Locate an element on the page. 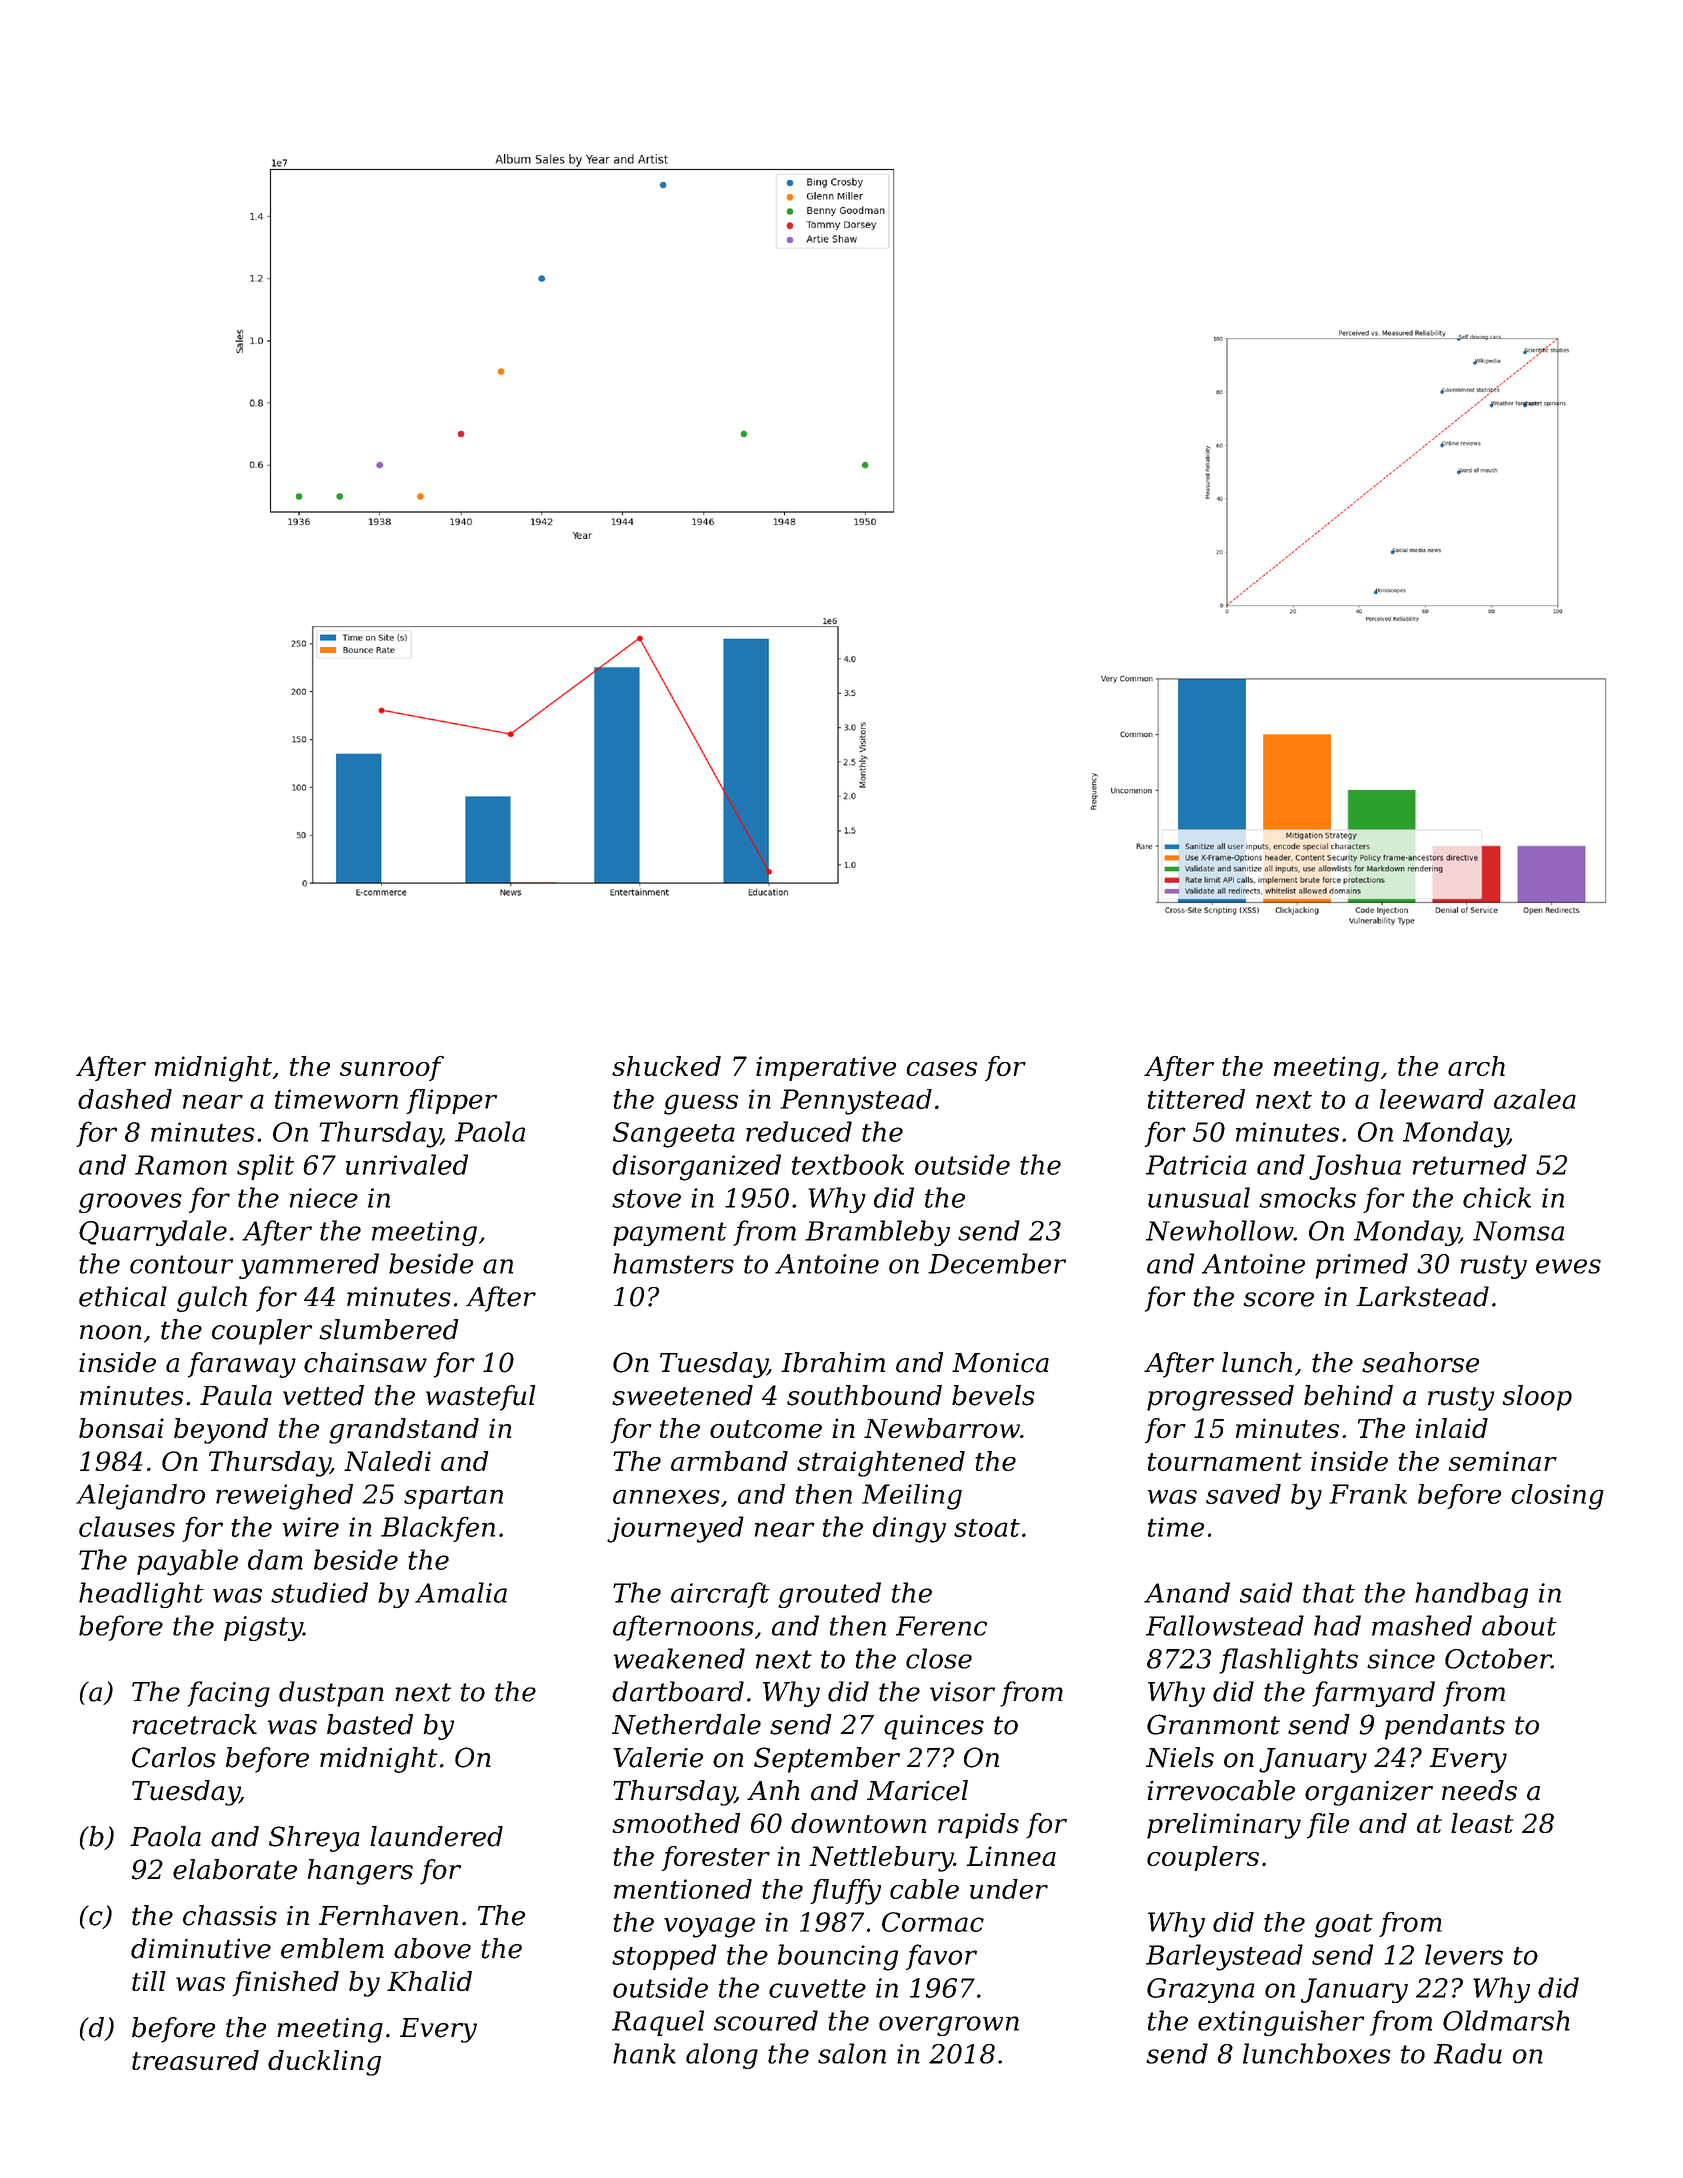 The image size is (1683, 2178). weakened is located at coordinates (679, 1658).
